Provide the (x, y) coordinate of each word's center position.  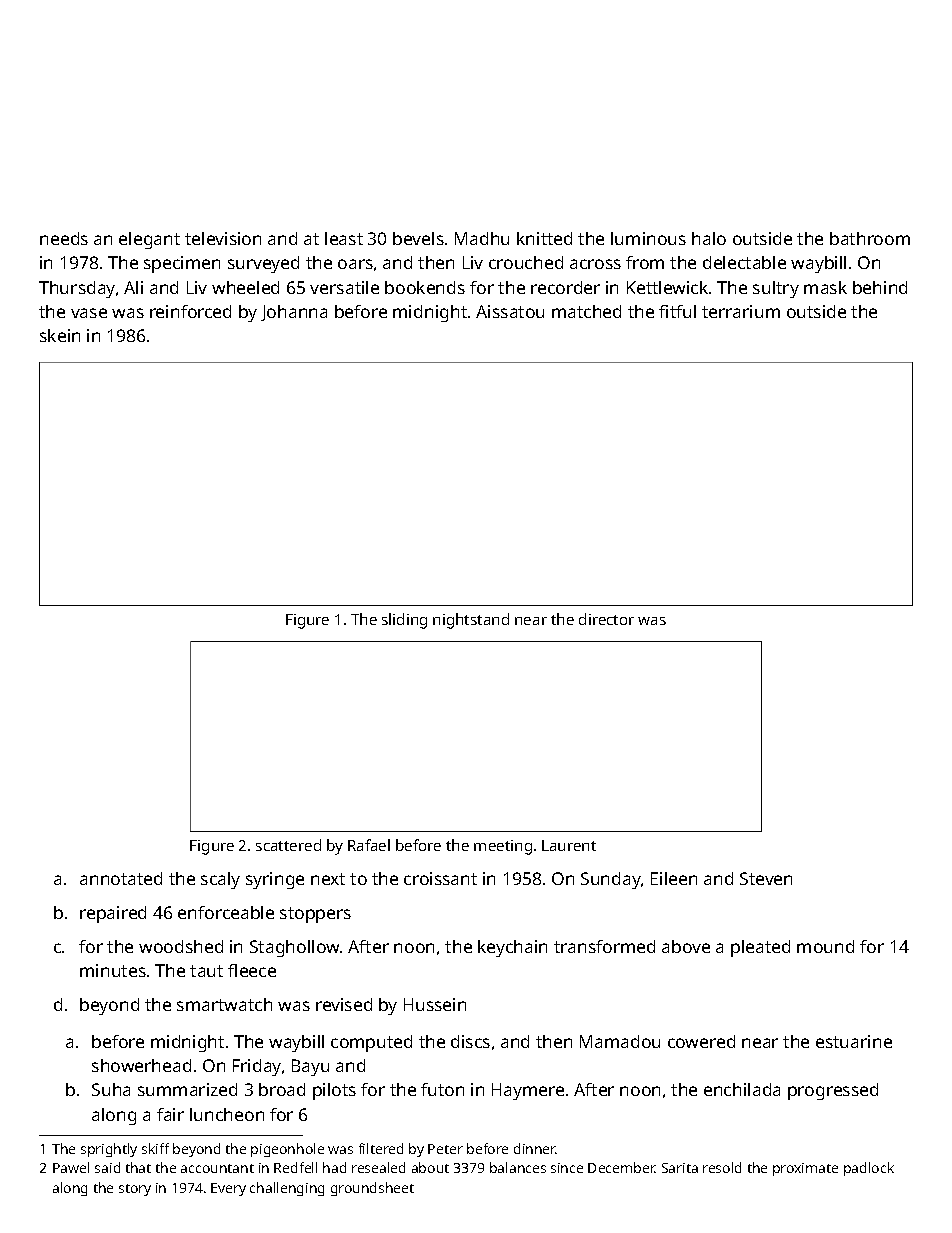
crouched (526, 262)
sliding (404, 621)
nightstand (471, 621)
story (135, 1190)
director (606, 619)
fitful (677, 311)
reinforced (190, 311)
